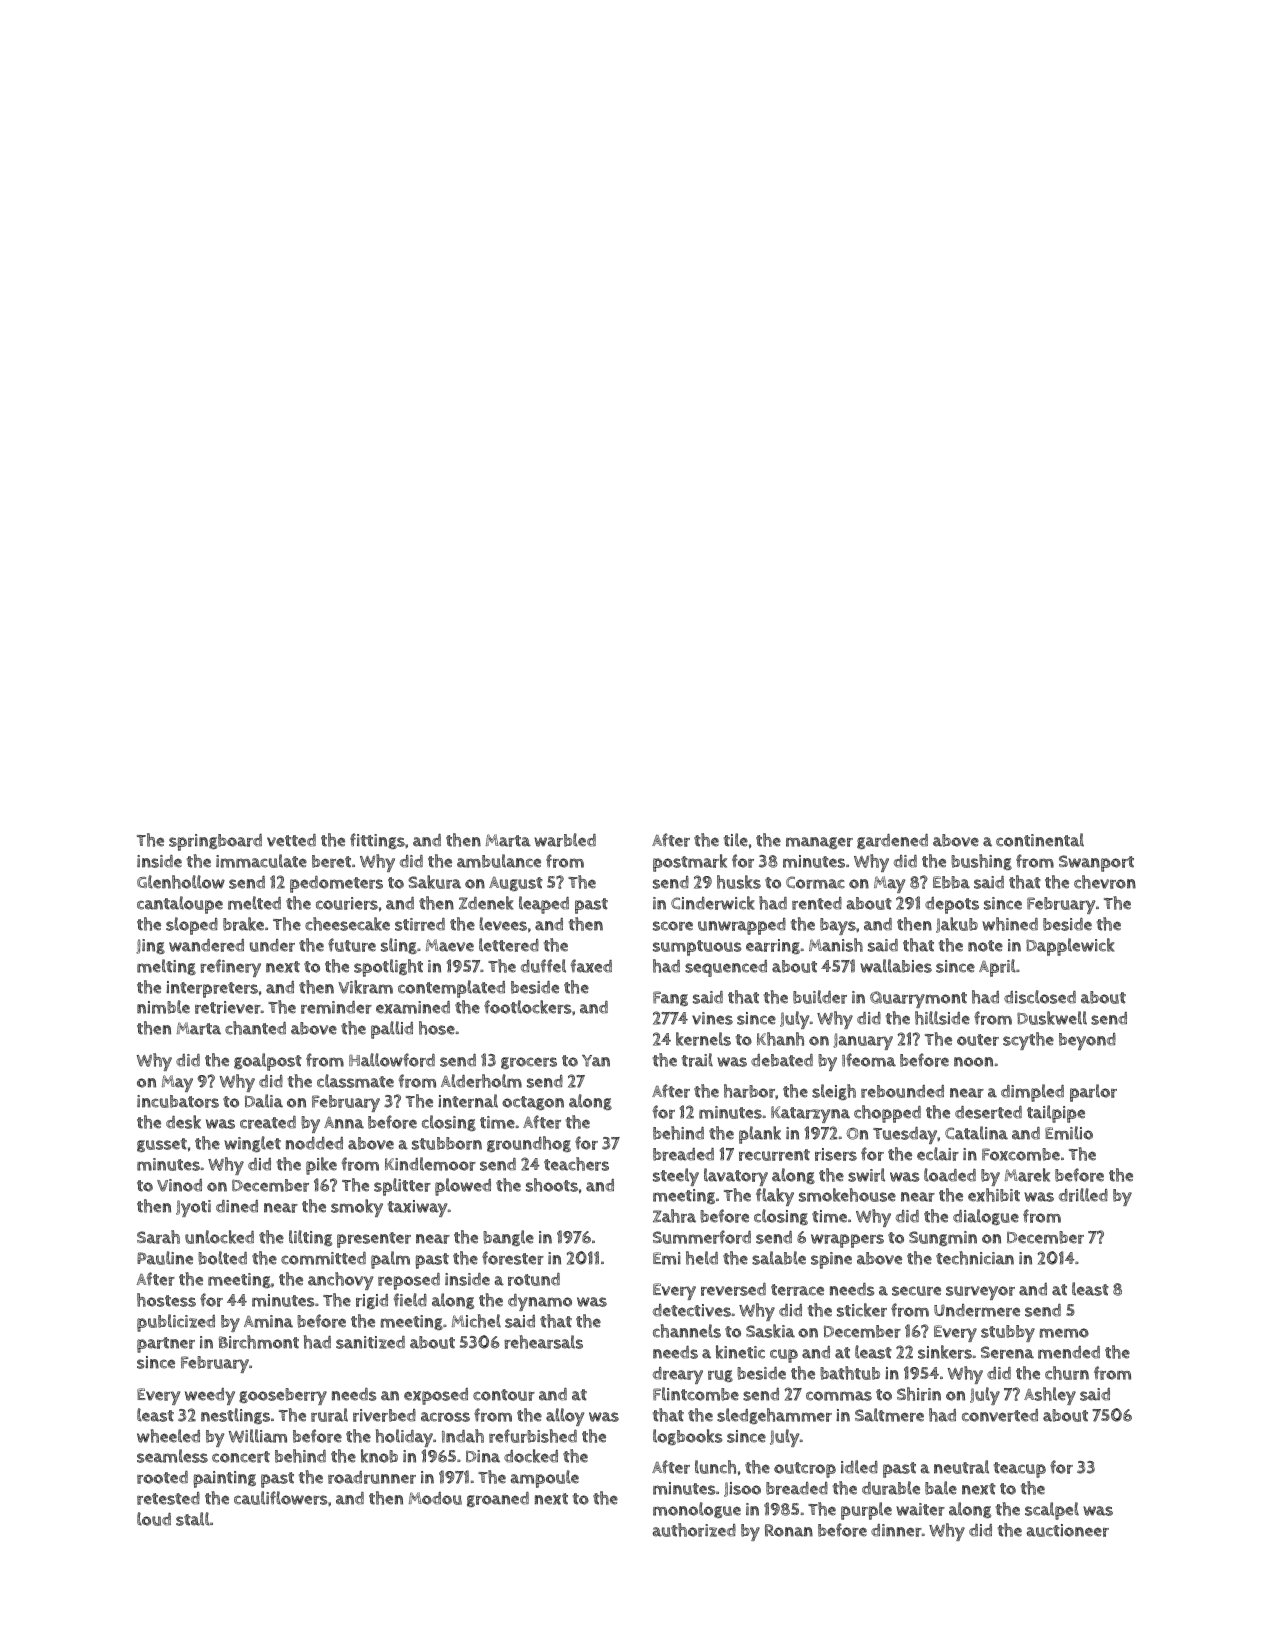 The width and height of the document is (1274, 1649). What do you see at coordinates (1007, 1352) in the document?
I see `Serena` at bounding box center [1007, 1352].
